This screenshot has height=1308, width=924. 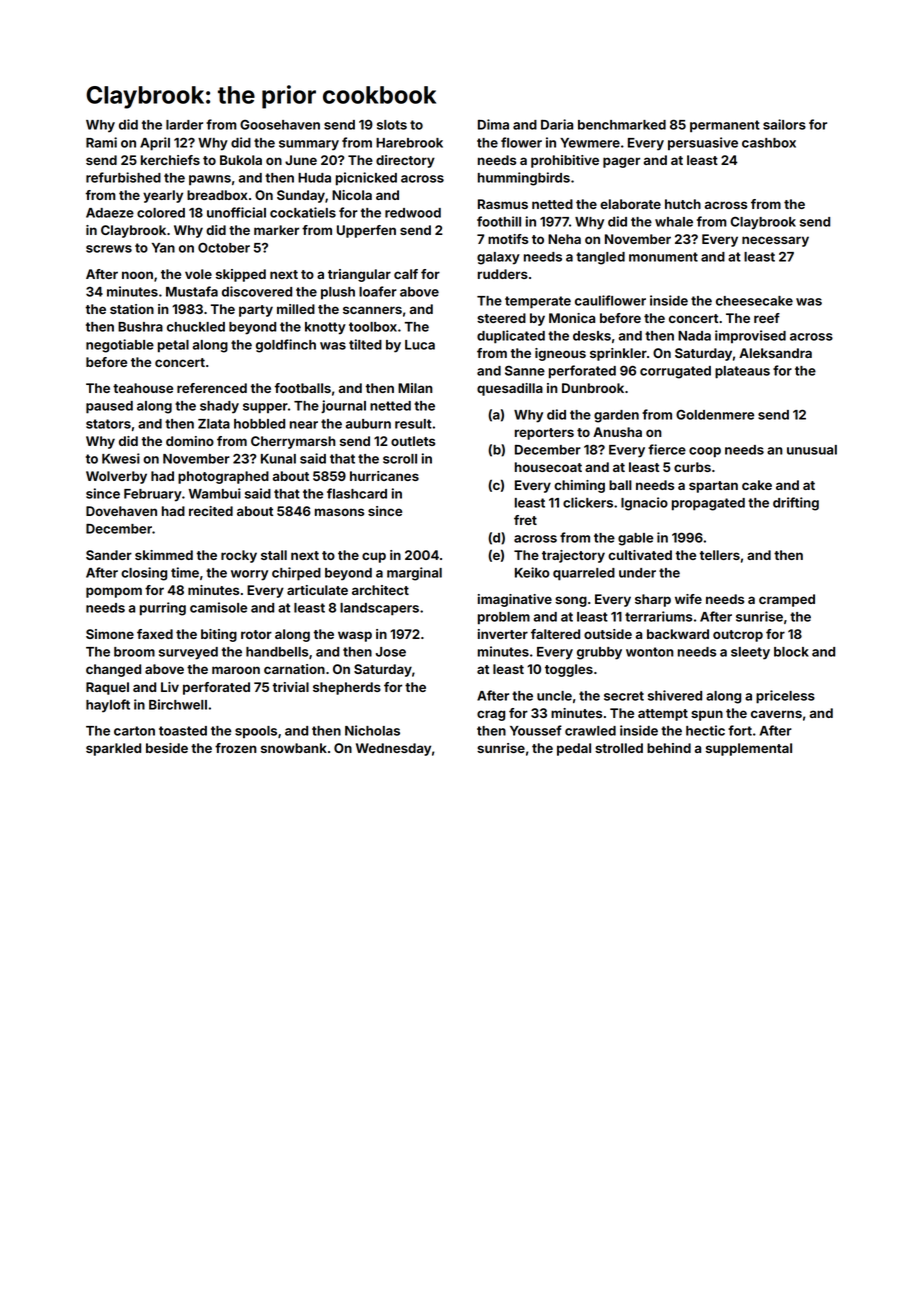 I want to click on goldfinch, so click(x=286, y=346).
